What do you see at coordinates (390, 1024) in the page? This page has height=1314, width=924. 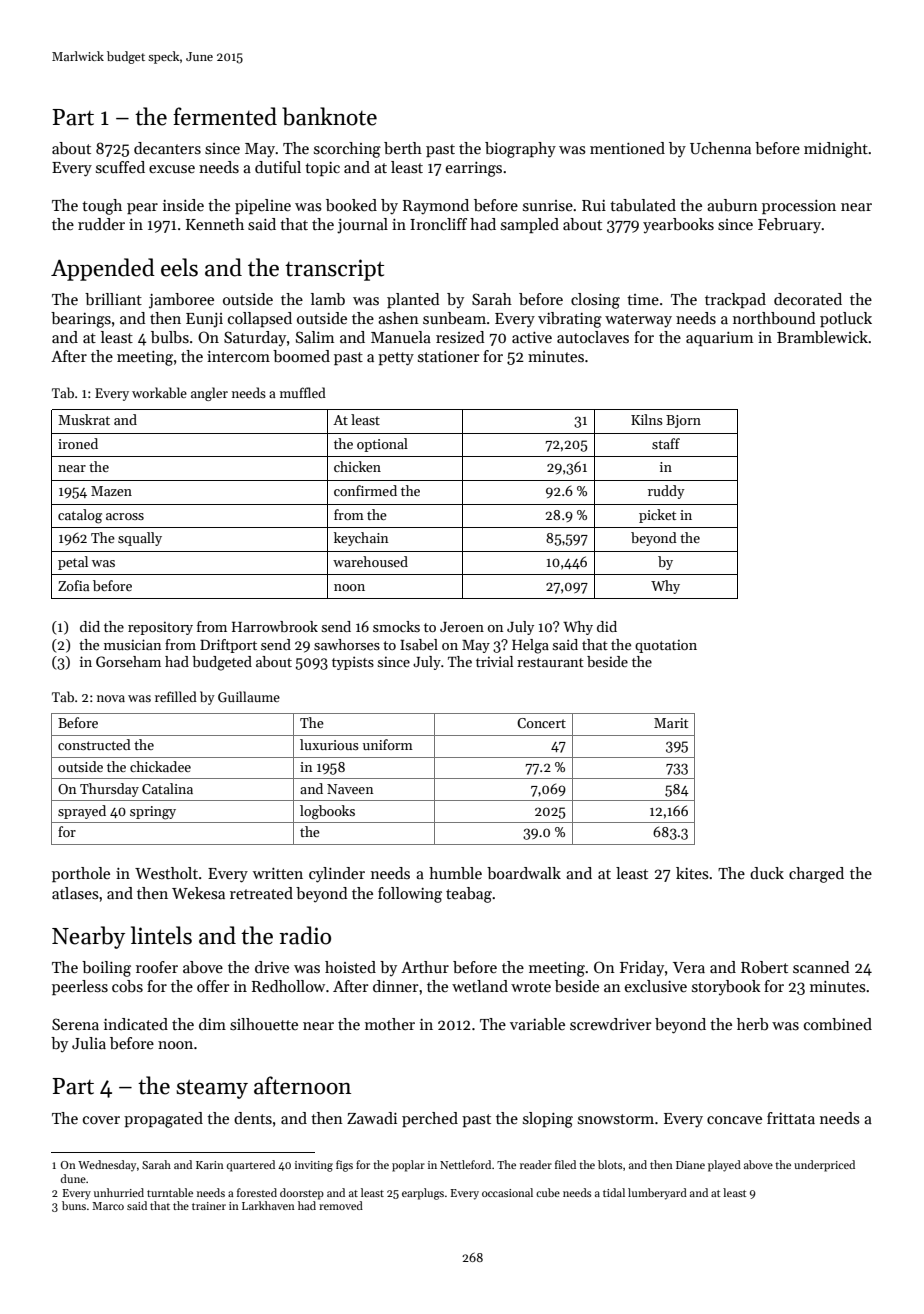 I see `mother` at bounding box center [390, 1024].
